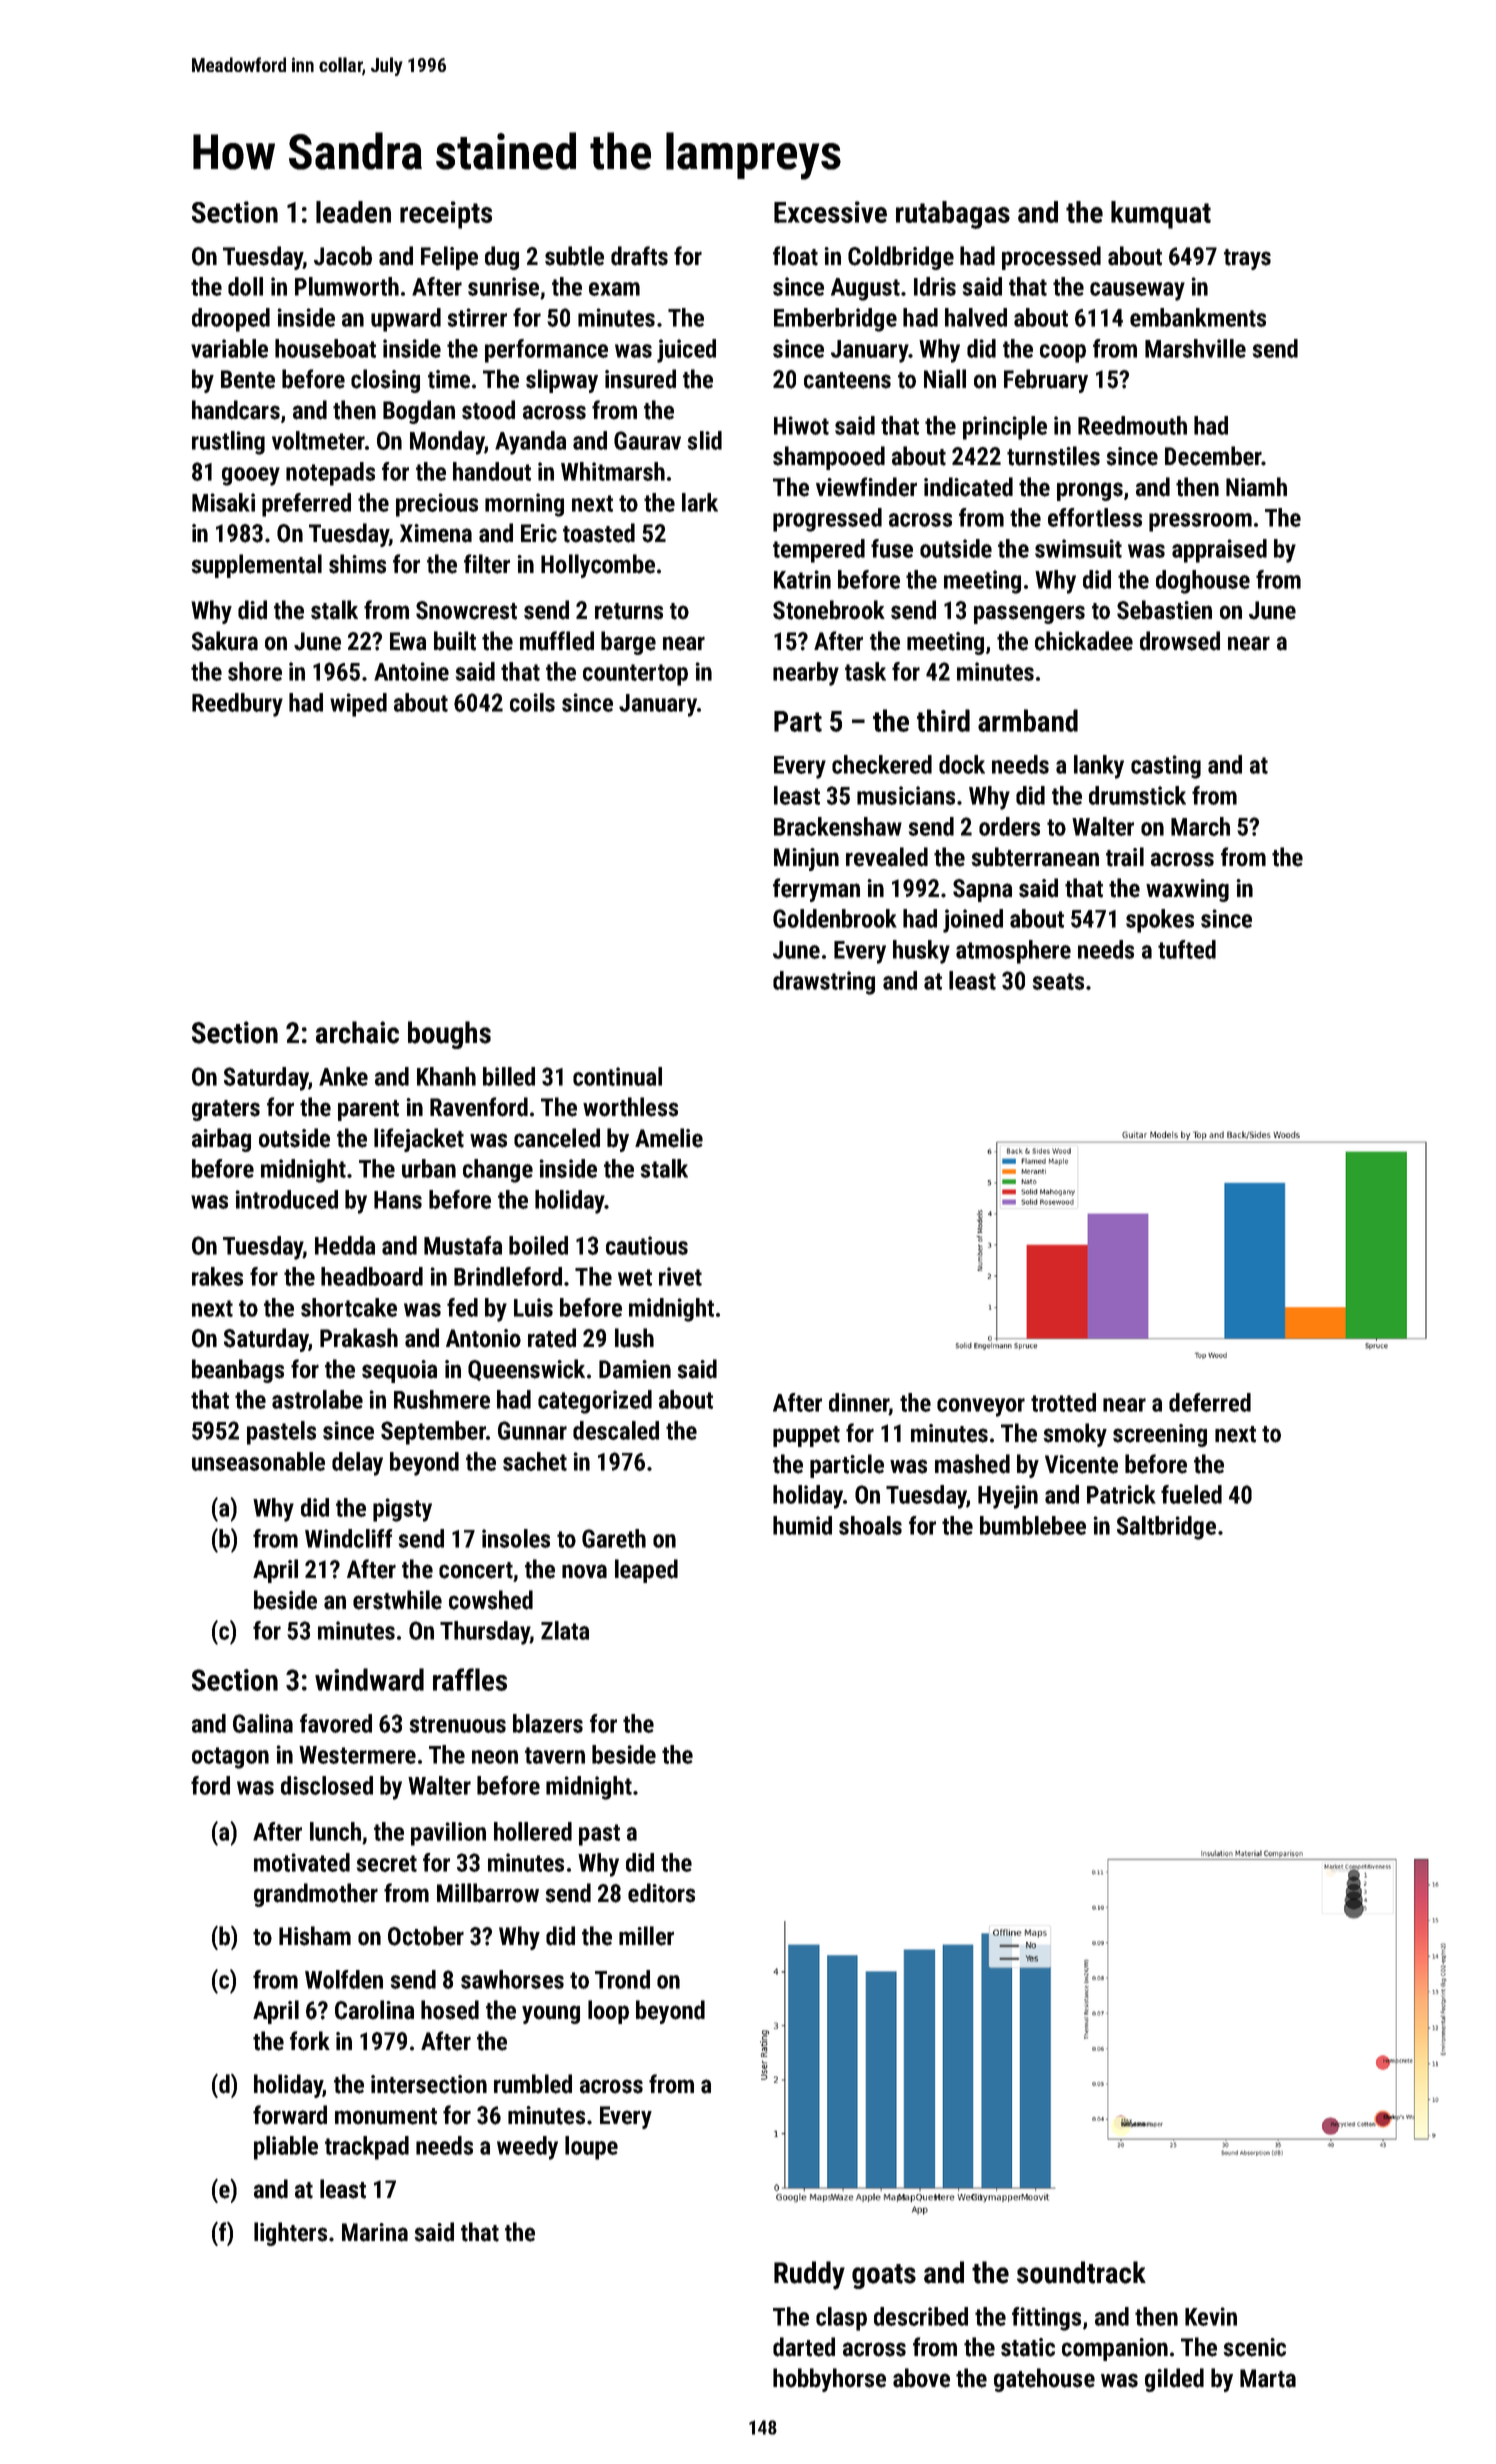 This screenshot has height=2464, width=1496. Describe the element at coordinates (804, 2347) in the screenshot. I see `darted` at that location.
